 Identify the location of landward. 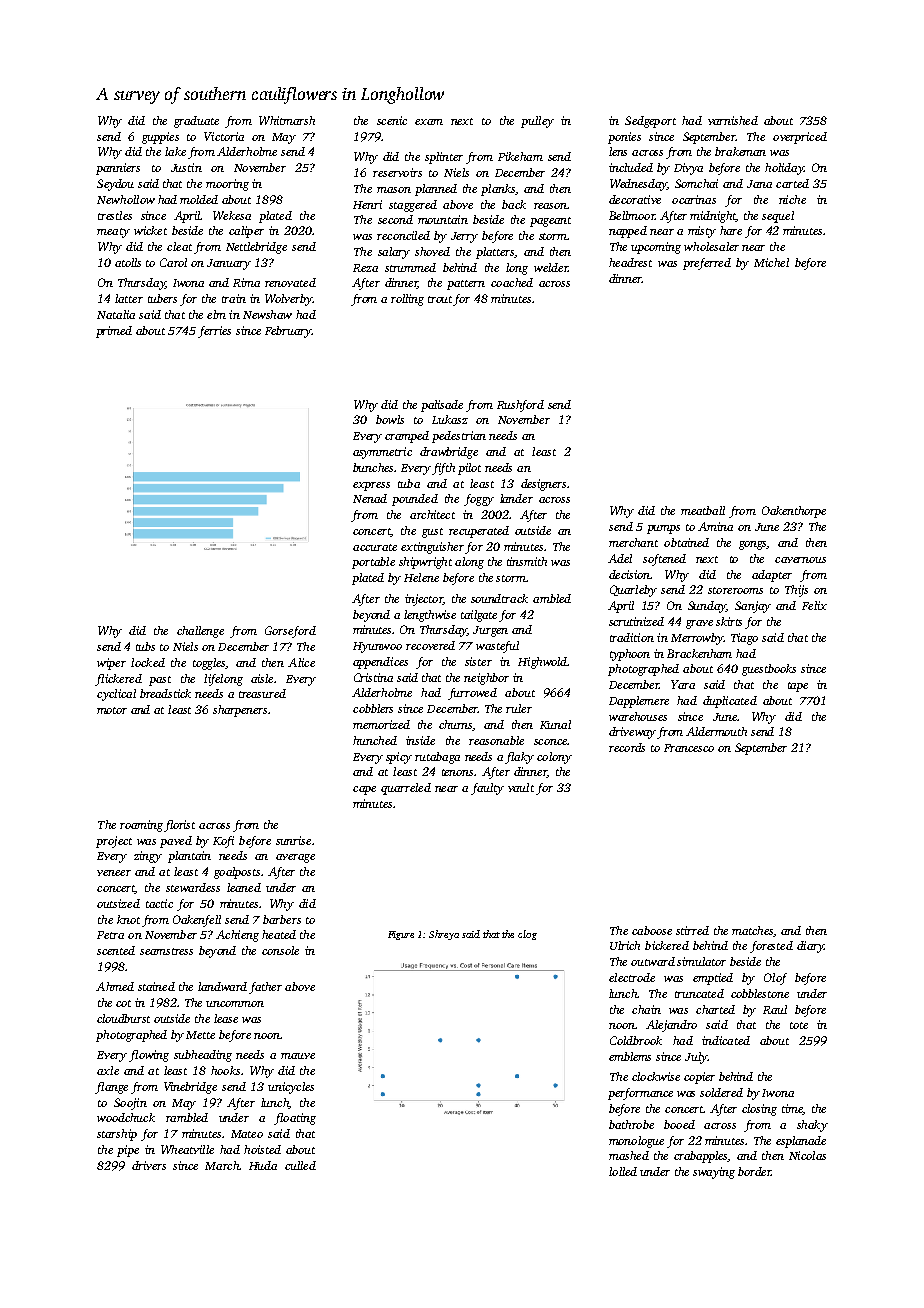
(222, 986).
